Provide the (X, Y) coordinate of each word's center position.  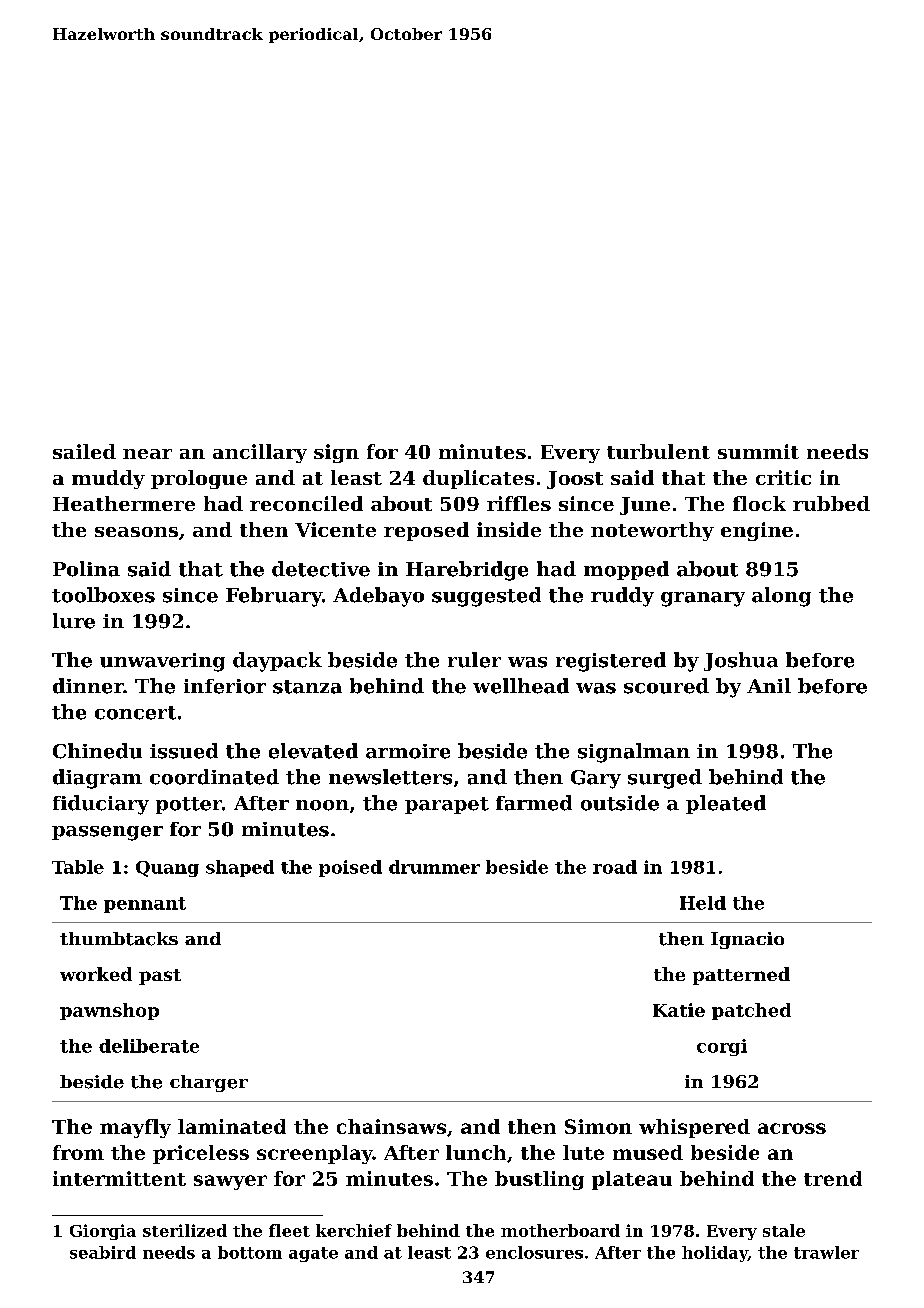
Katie (679, 1010)
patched (751, 1011)
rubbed (831, 503)
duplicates (478, 479)
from (78, 1152)
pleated (726, 804)
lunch (476, 1152)
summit (758, 451)
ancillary (260, 453)
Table (78, 867)
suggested (486, 597)
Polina (86, 569)
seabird (103, 1252)
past (160, 977)
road (615, 867)
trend (833, 1178)
